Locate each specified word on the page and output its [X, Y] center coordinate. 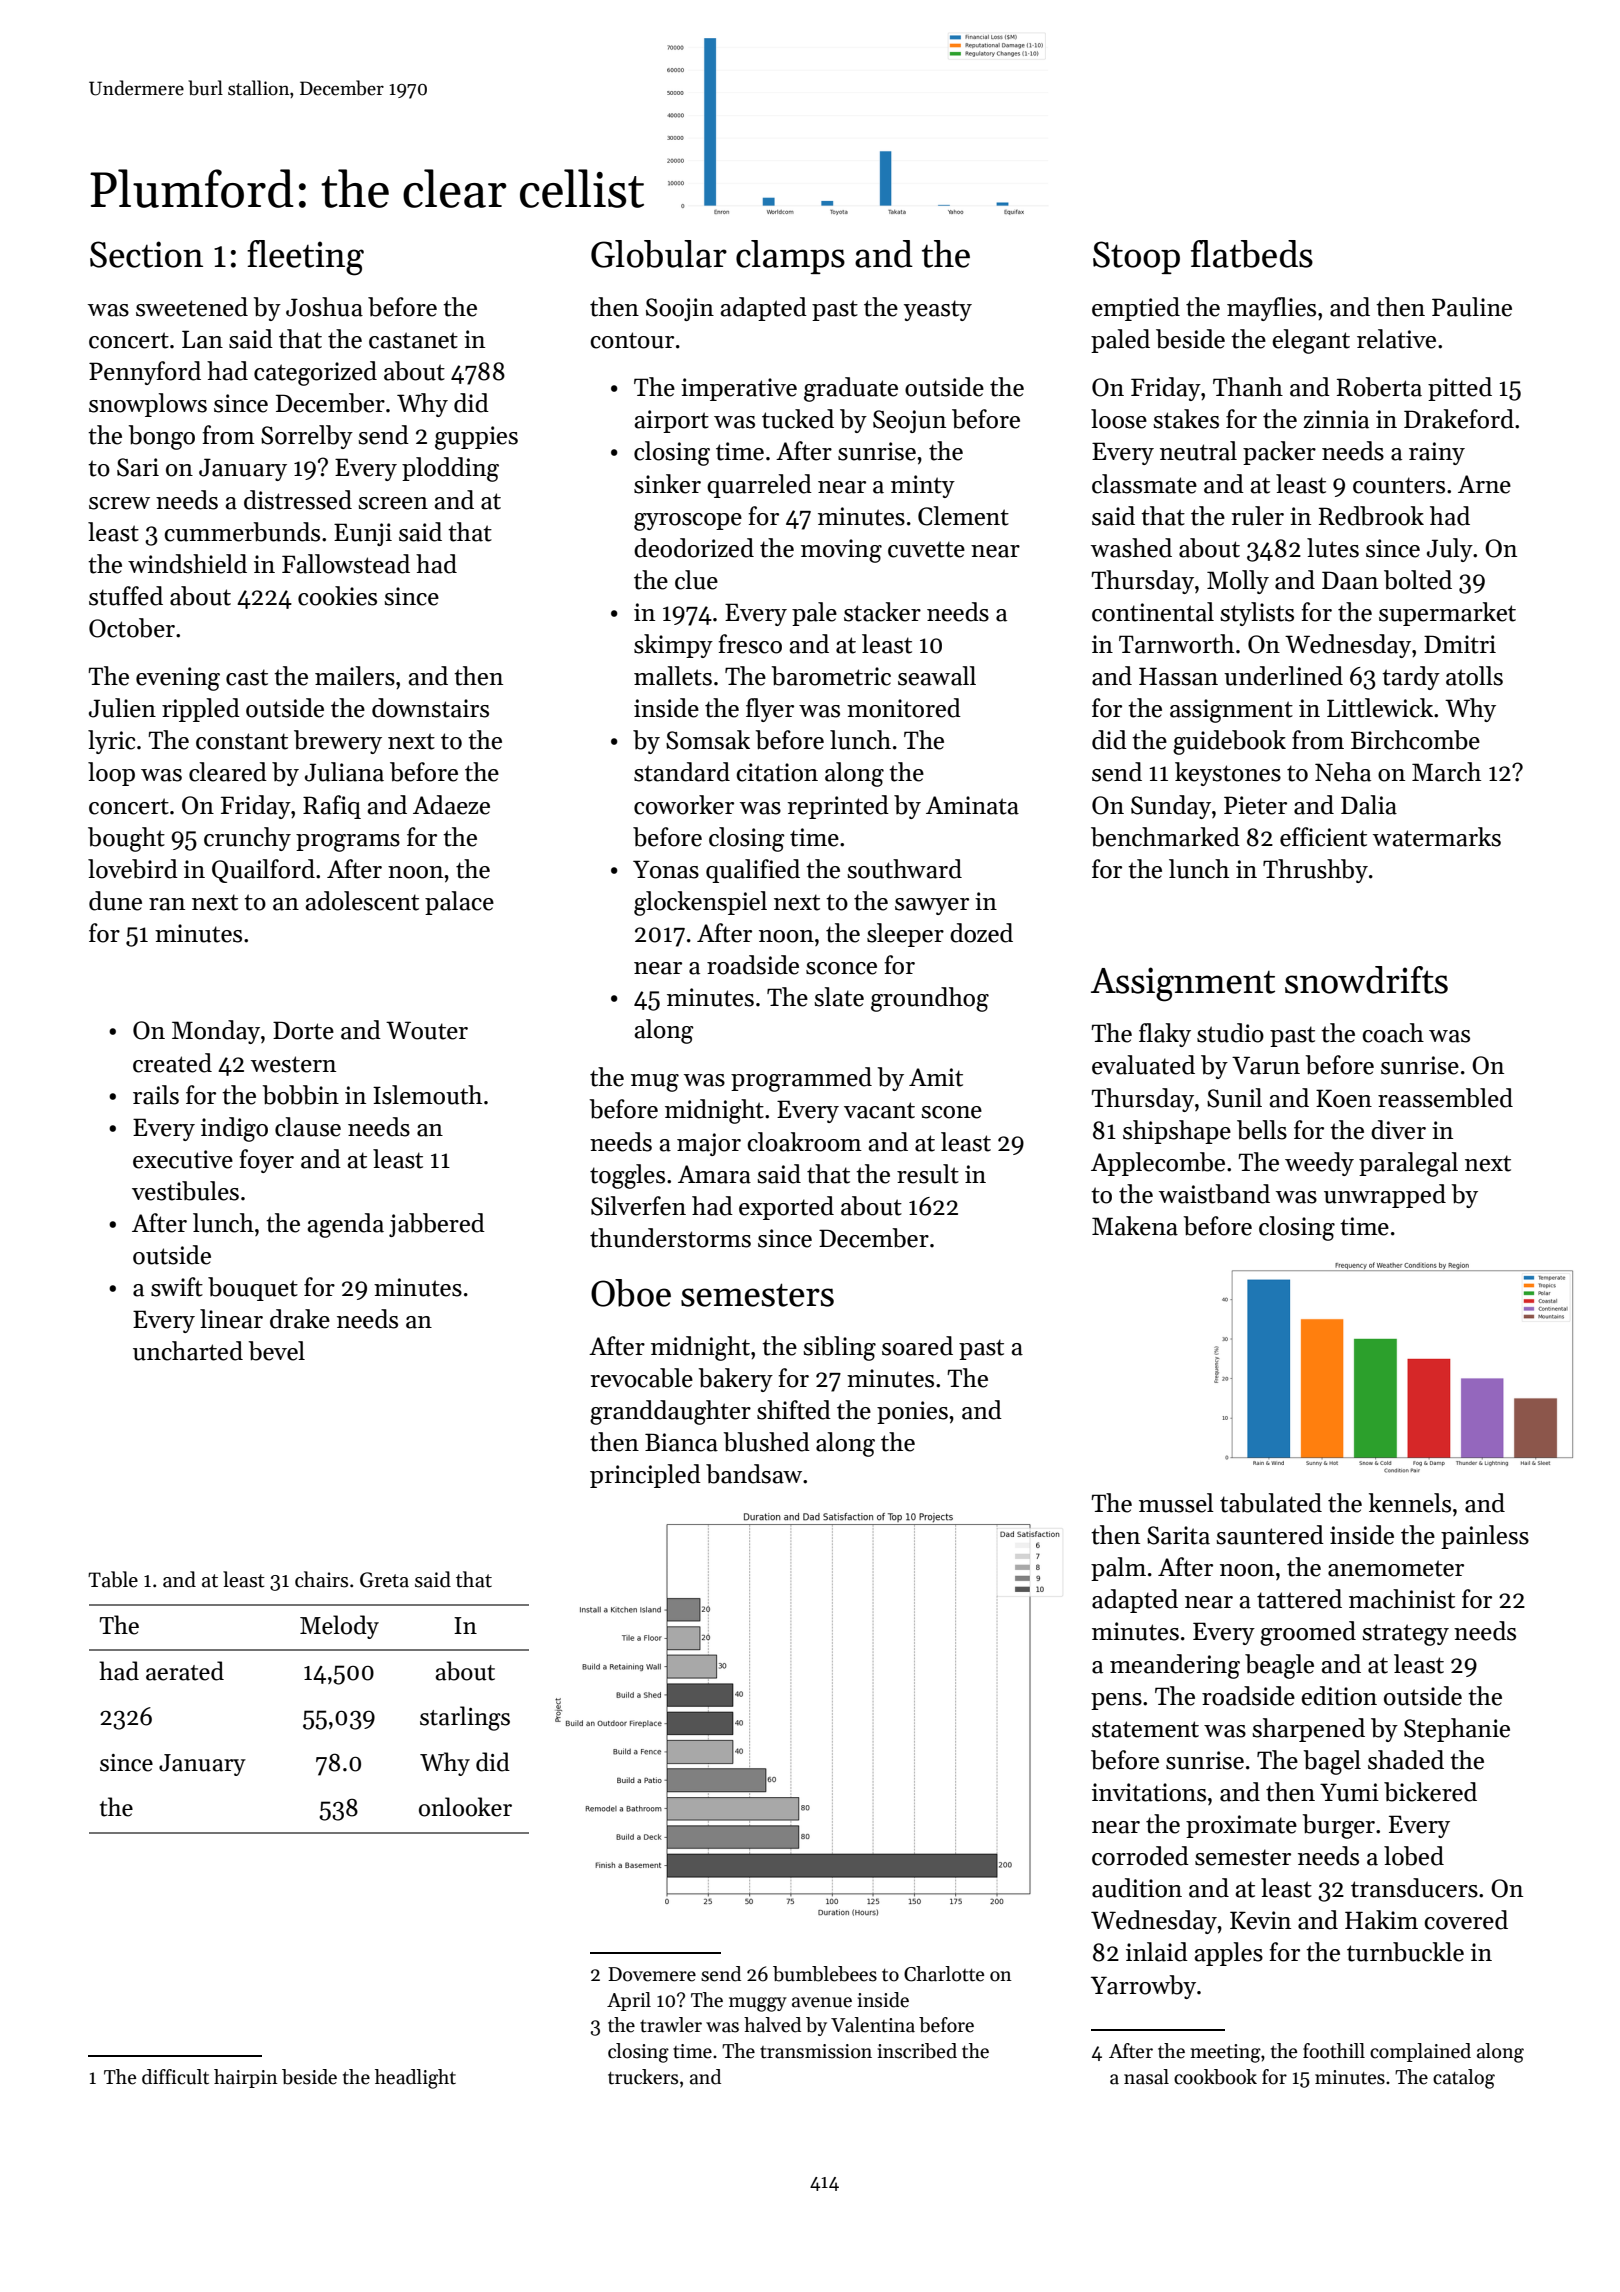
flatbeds [1252, 254]
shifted [794, 1410]
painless [1485, 1537]
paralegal [1408, 1164]
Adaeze [451, 805]
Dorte [303, 1030]
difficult [175, 2077]
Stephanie [1457, 1730]
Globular [659, 254]
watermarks [1437, 837]
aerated [185, 1671]
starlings [465, 1718]
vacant [879, 1110]
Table [113, 1579]
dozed [981, 933]
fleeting [305, 258]
